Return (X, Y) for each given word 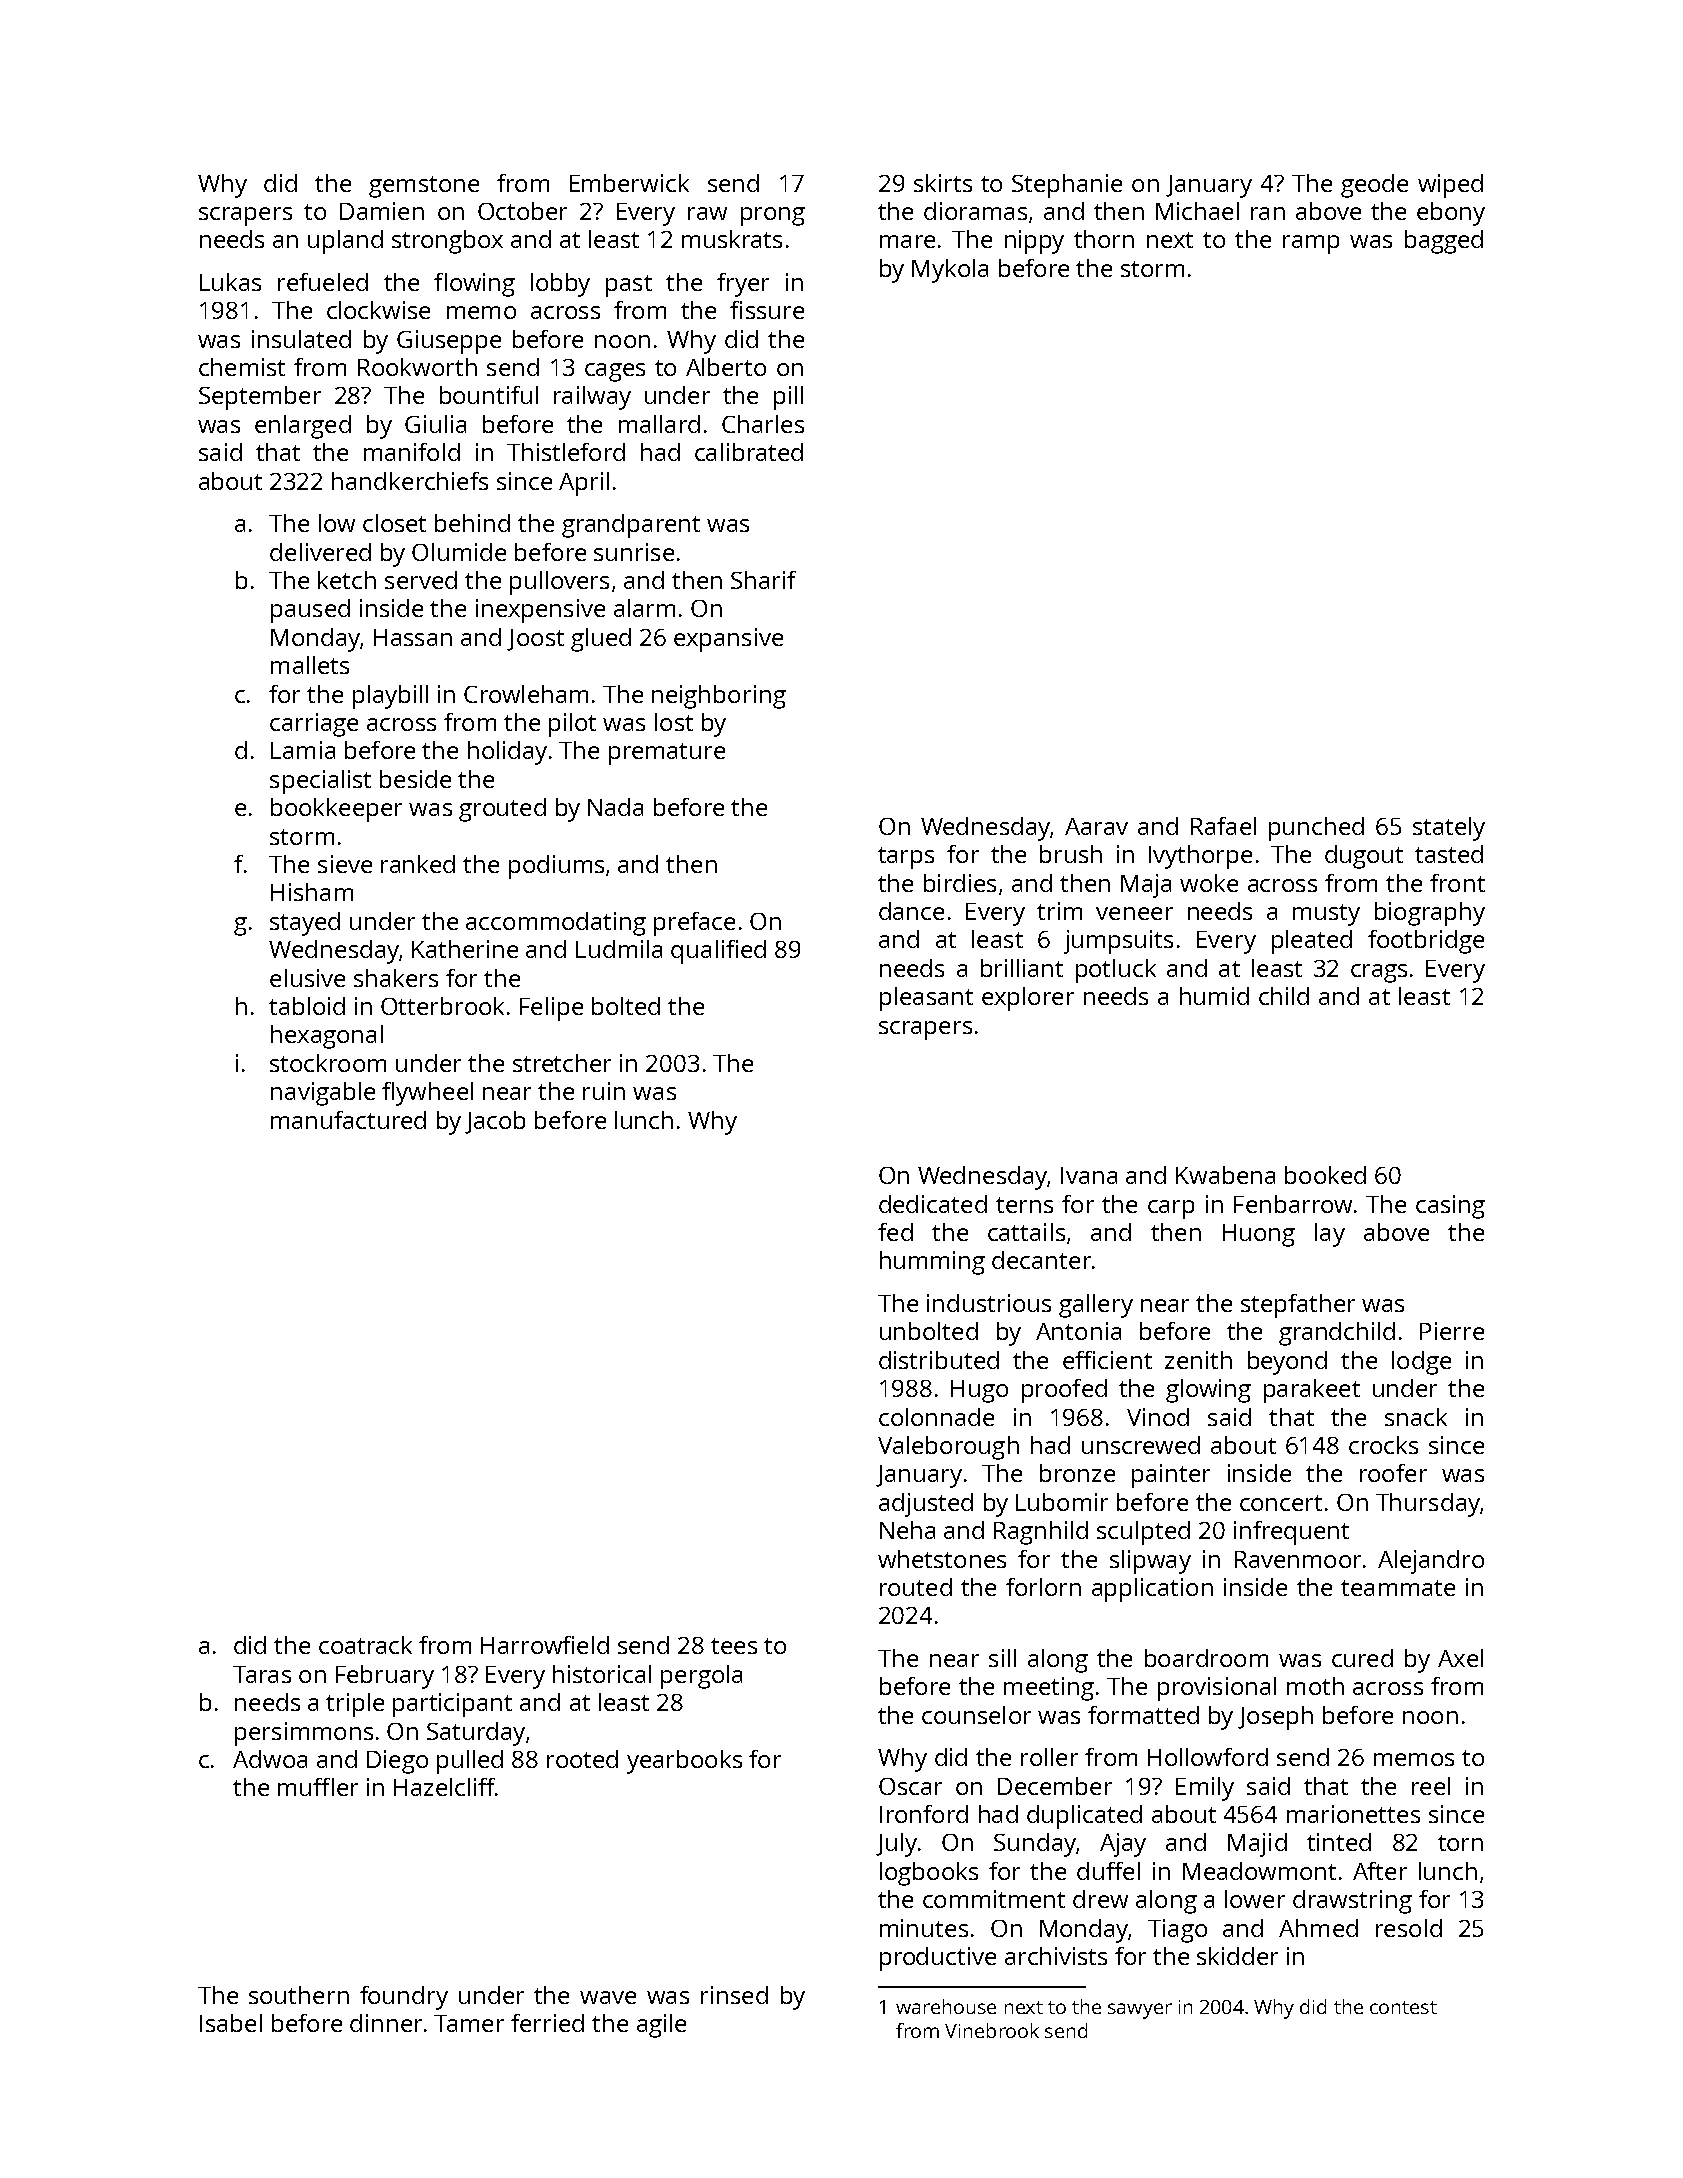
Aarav (1096, 826)
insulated (301, 339)
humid (1214, 996)
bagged (1444, 242)
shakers (396, 978)
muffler (318, 1787)
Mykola (950, 271)
